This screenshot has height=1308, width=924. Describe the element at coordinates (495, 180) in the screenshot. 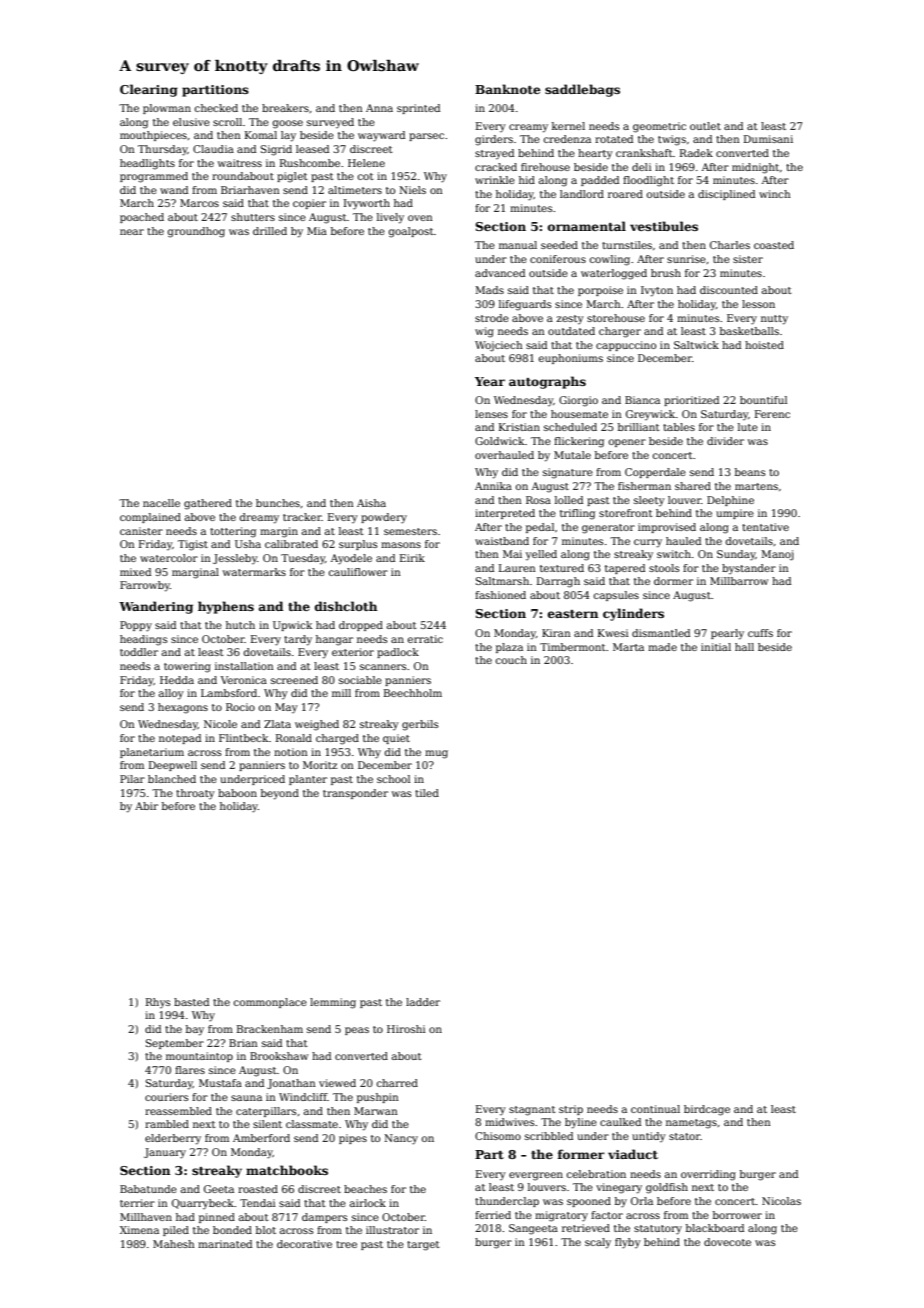

I see `wrinkle` at that location.
